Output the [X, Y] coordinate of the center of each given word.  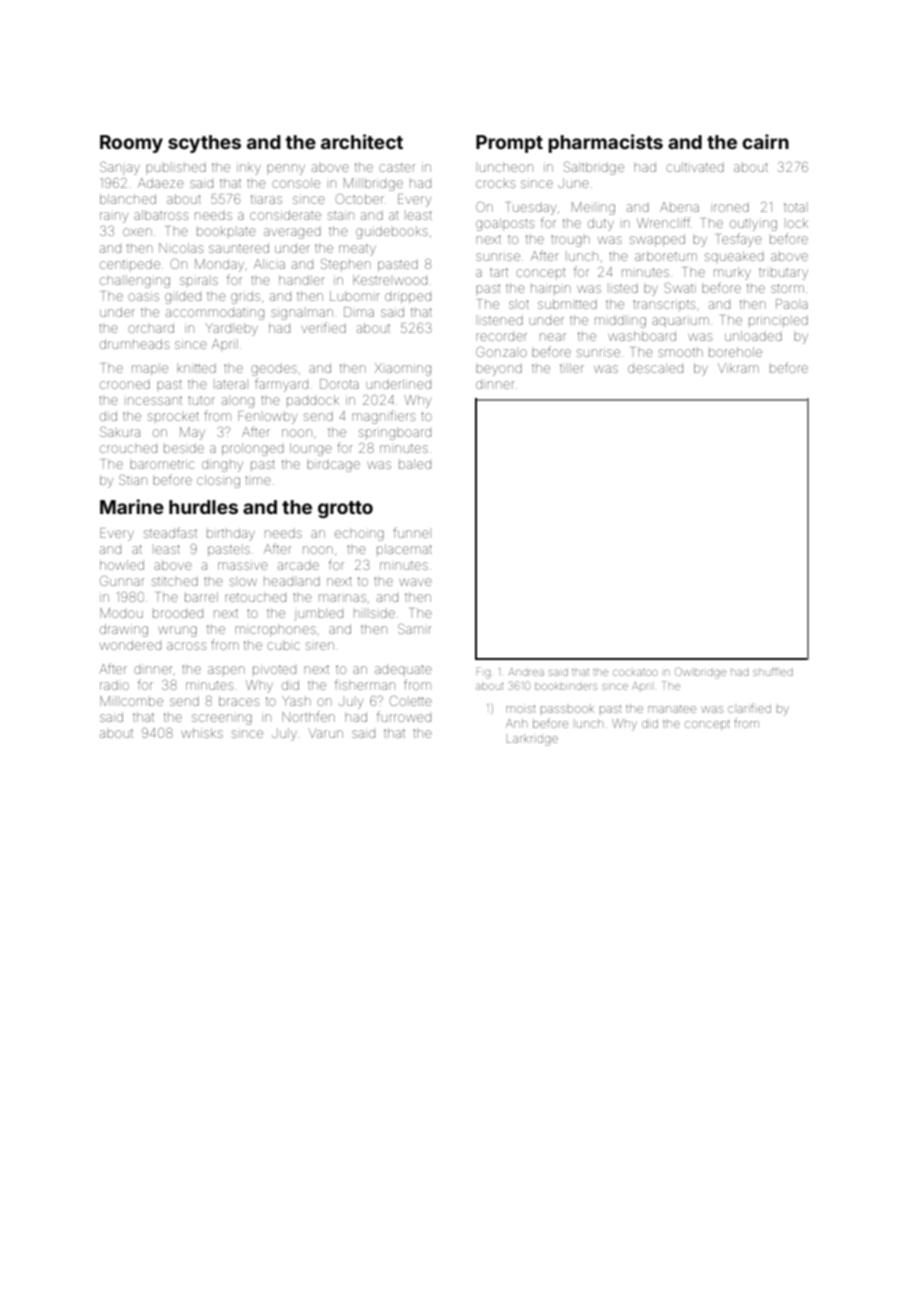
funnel [411, 532]
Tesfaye [739, 240]
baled [415, 465]
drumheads [134, 344]
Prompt [509, 144]
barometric [162, 464]
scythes [204, 144]
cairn [765, 141]
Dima [359, 312]
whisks [202, 733]
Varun [326, 733]
